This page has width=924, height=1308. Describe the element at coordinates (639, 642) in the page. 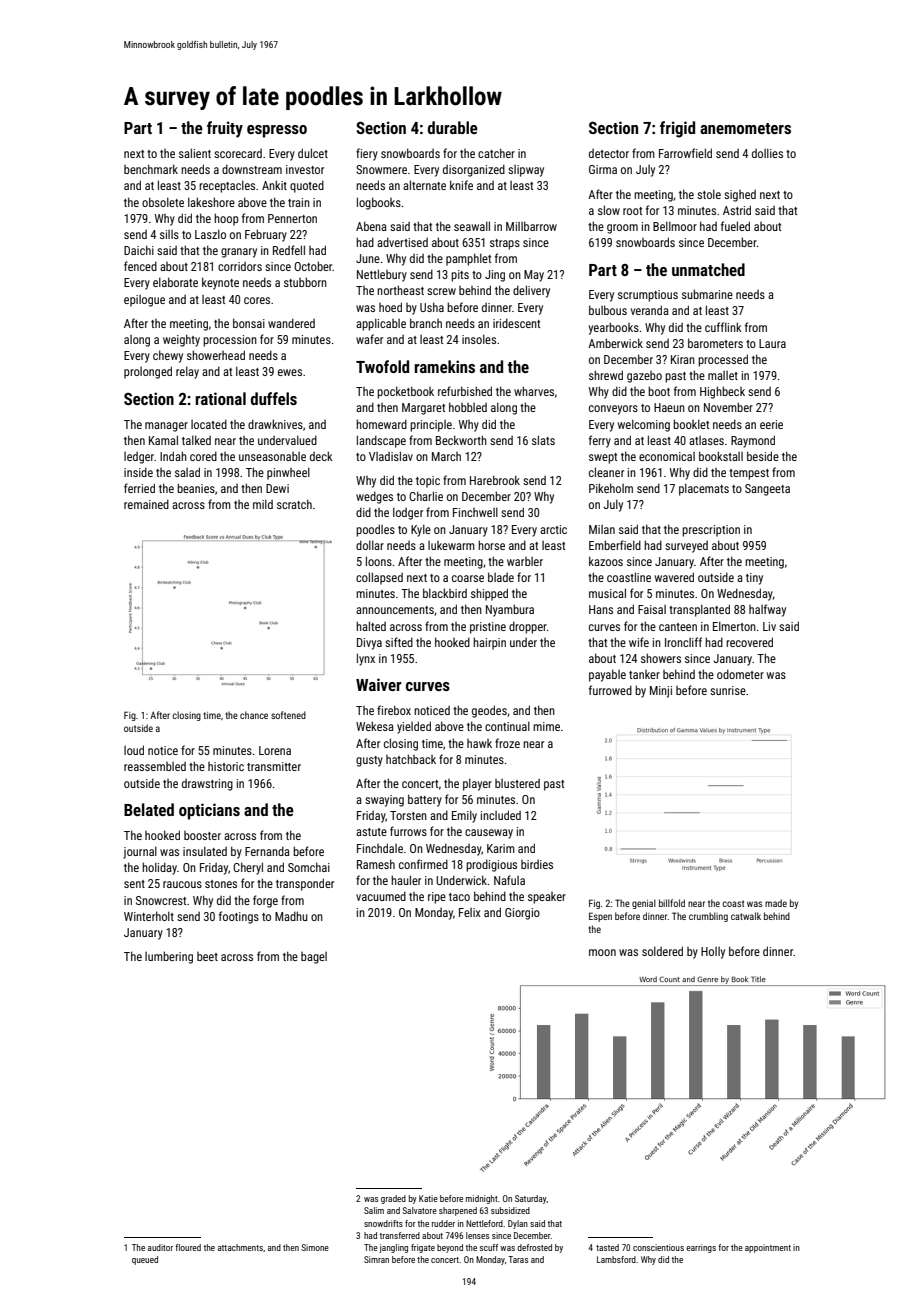

I see `wife` at that location.
